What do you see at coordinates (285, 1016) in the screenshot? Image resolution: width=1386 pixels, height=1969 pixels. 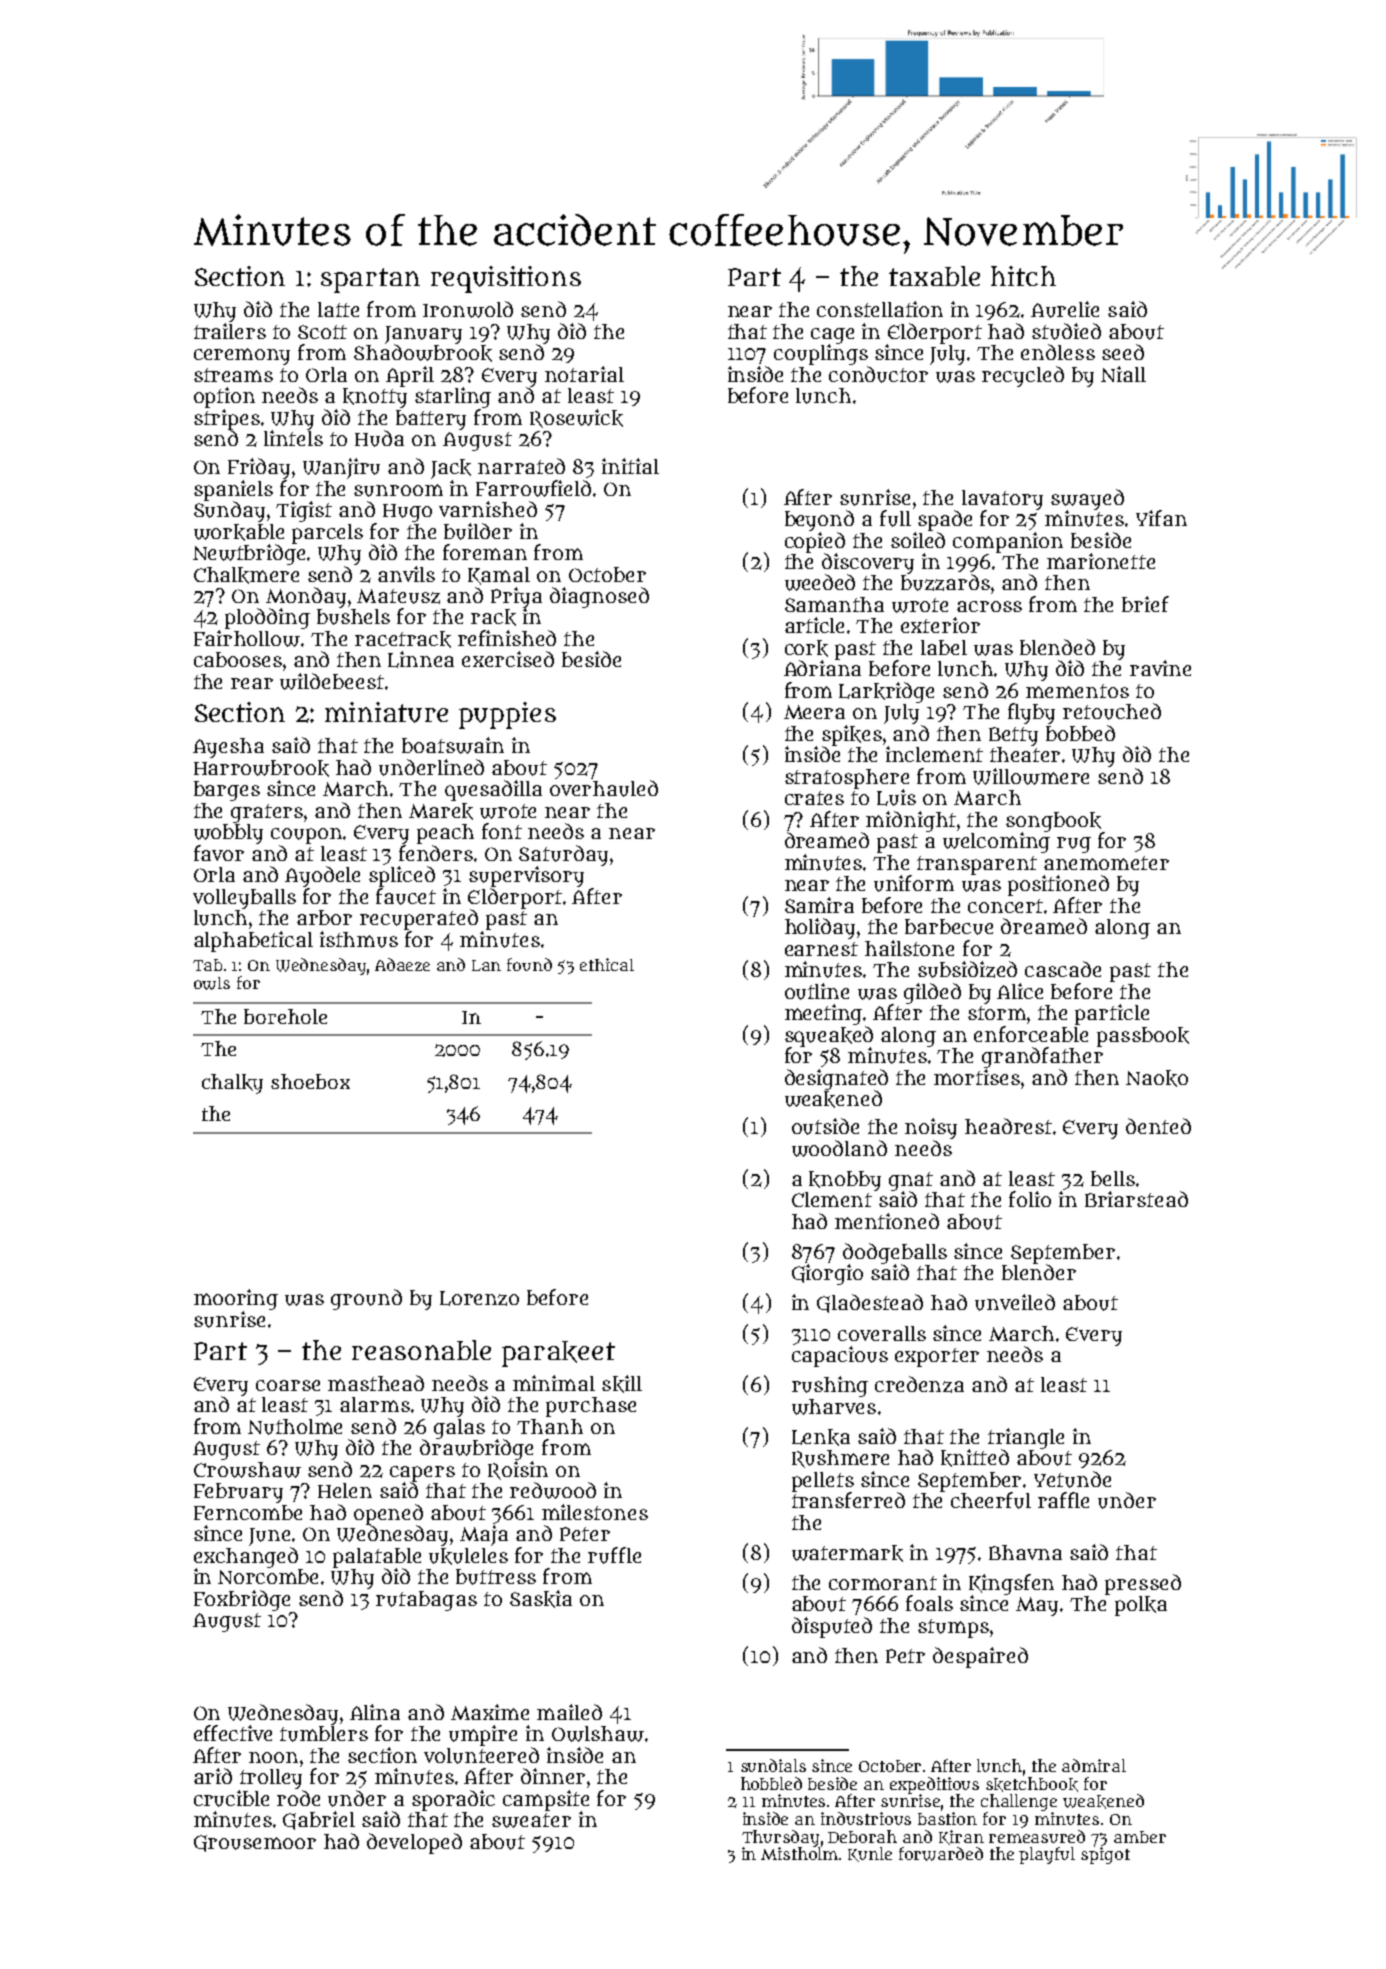 I see `borehole` at bounding box center [285, 1016].
